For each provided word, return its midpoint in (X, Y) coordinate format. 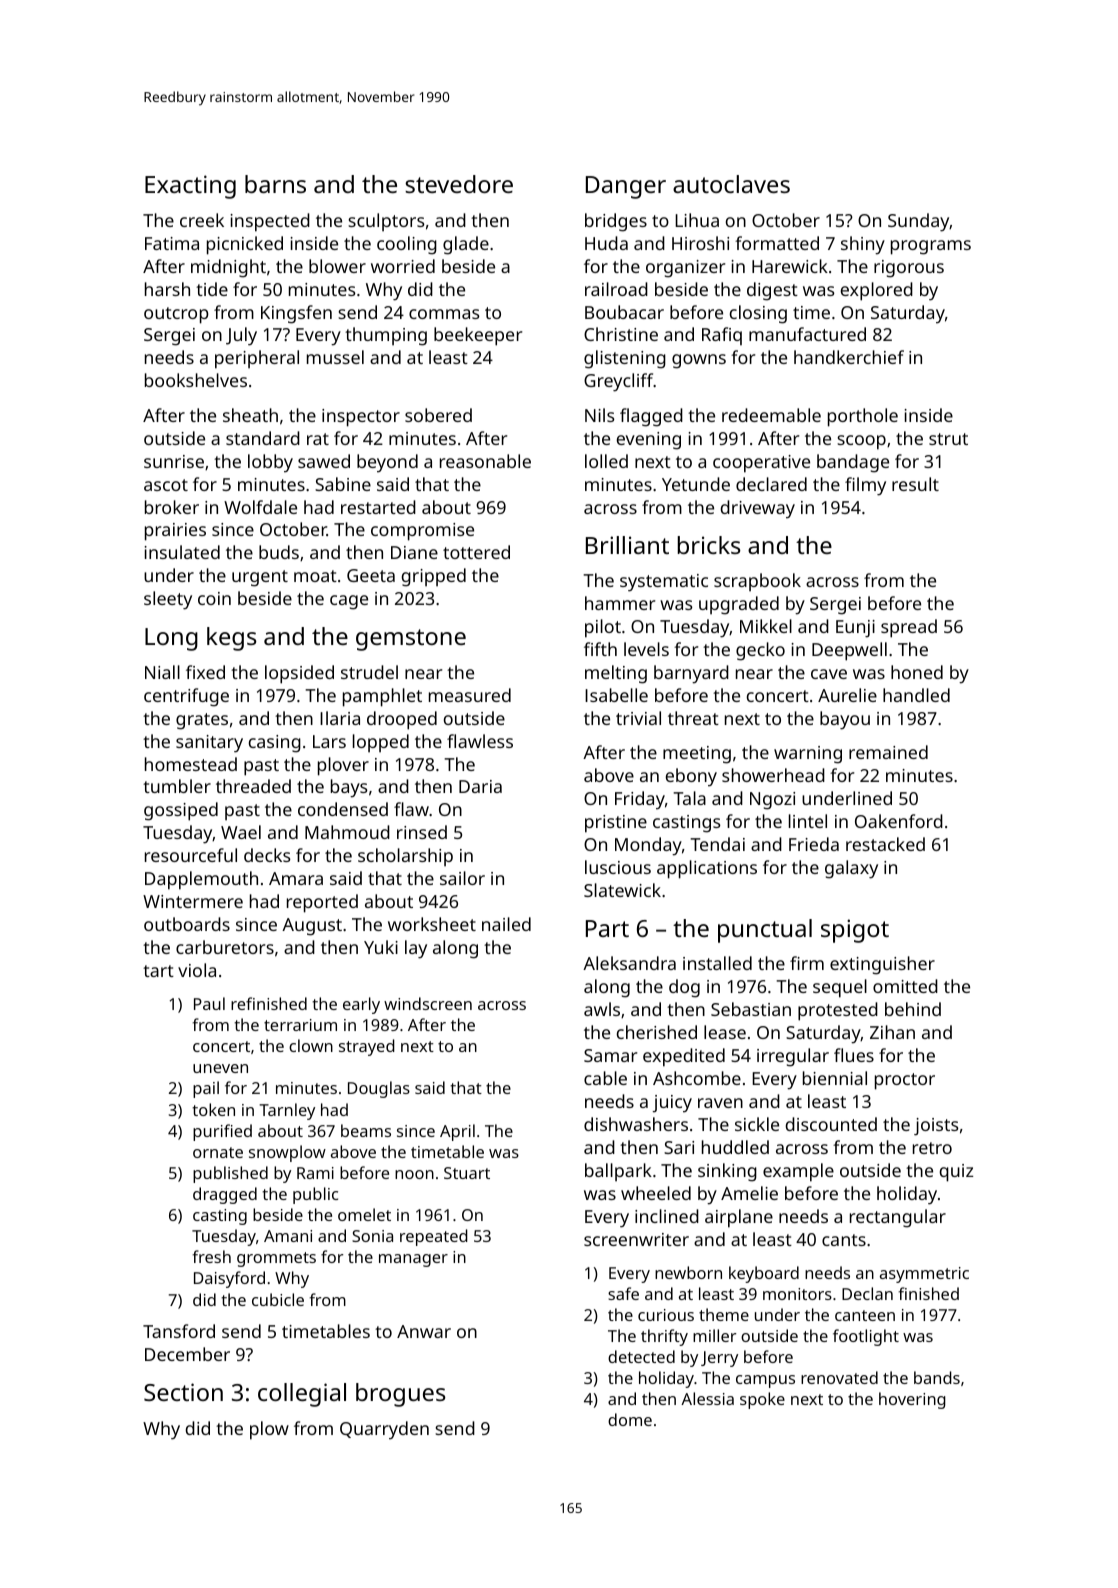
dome (630, 1419)
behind (913, 1009)
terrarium (300, 1025)
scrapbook (757, 582)
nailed (506, 924)
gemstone (411, 640)
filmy (865, 486)
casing (275, 744)
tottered (476, 552)
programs (931, 247)
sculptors (386, 222)
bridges (616, 222)
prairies (175, 532)
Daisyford (229, 1279)
